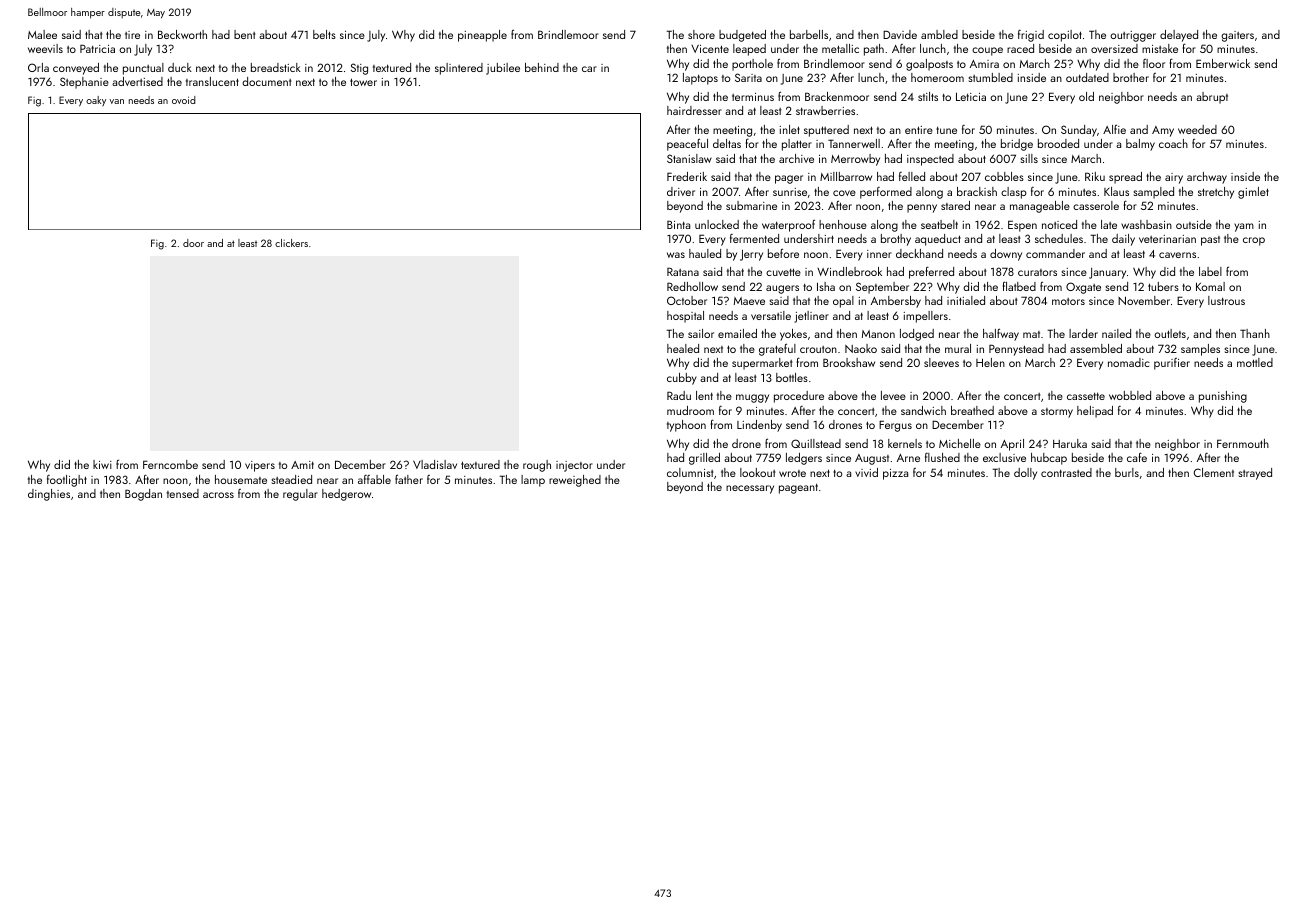  I want to click on pineapple, so click(482, 36).
